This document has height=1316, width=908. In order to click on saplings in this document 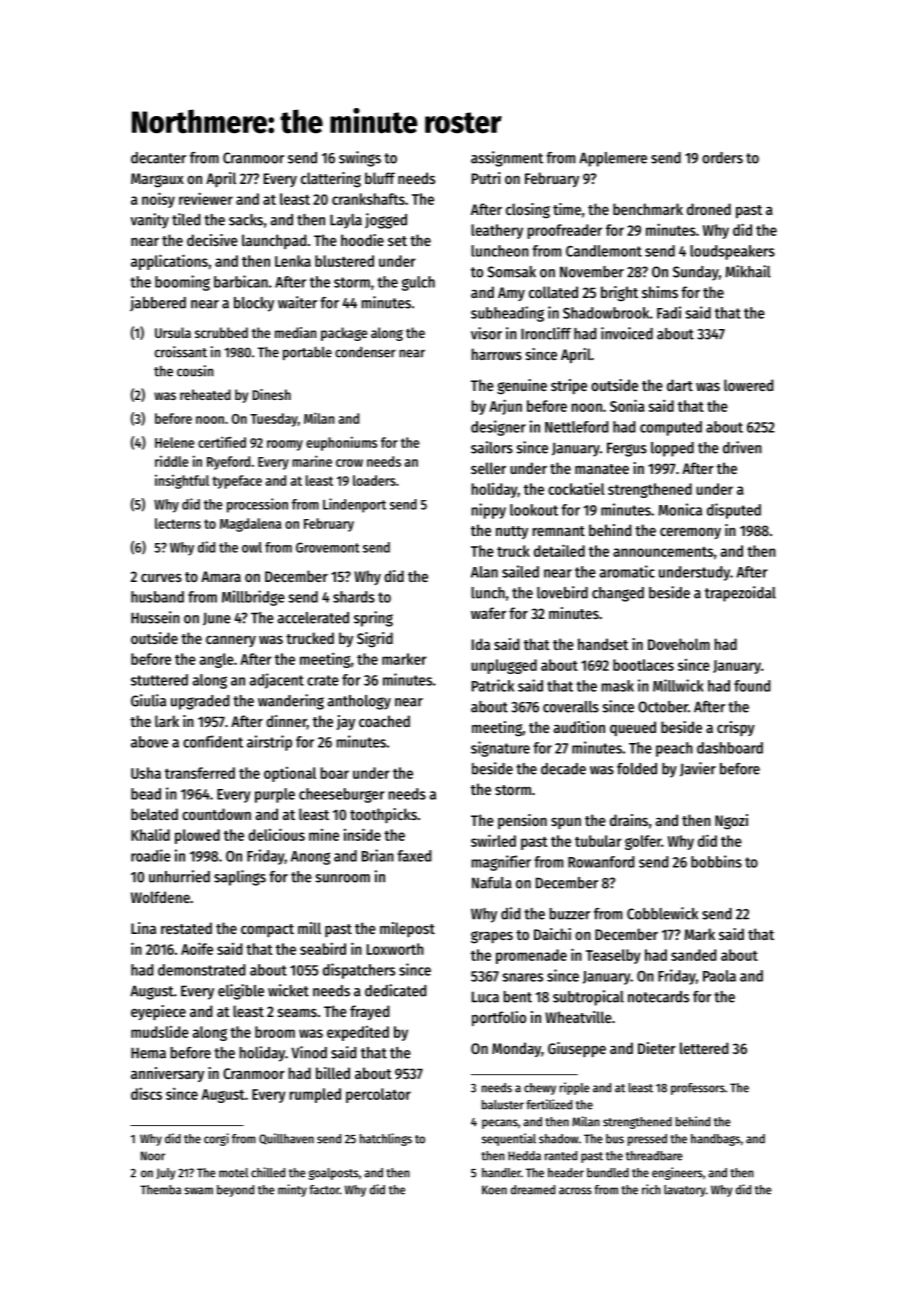, I will do `click(240, 878)`.
